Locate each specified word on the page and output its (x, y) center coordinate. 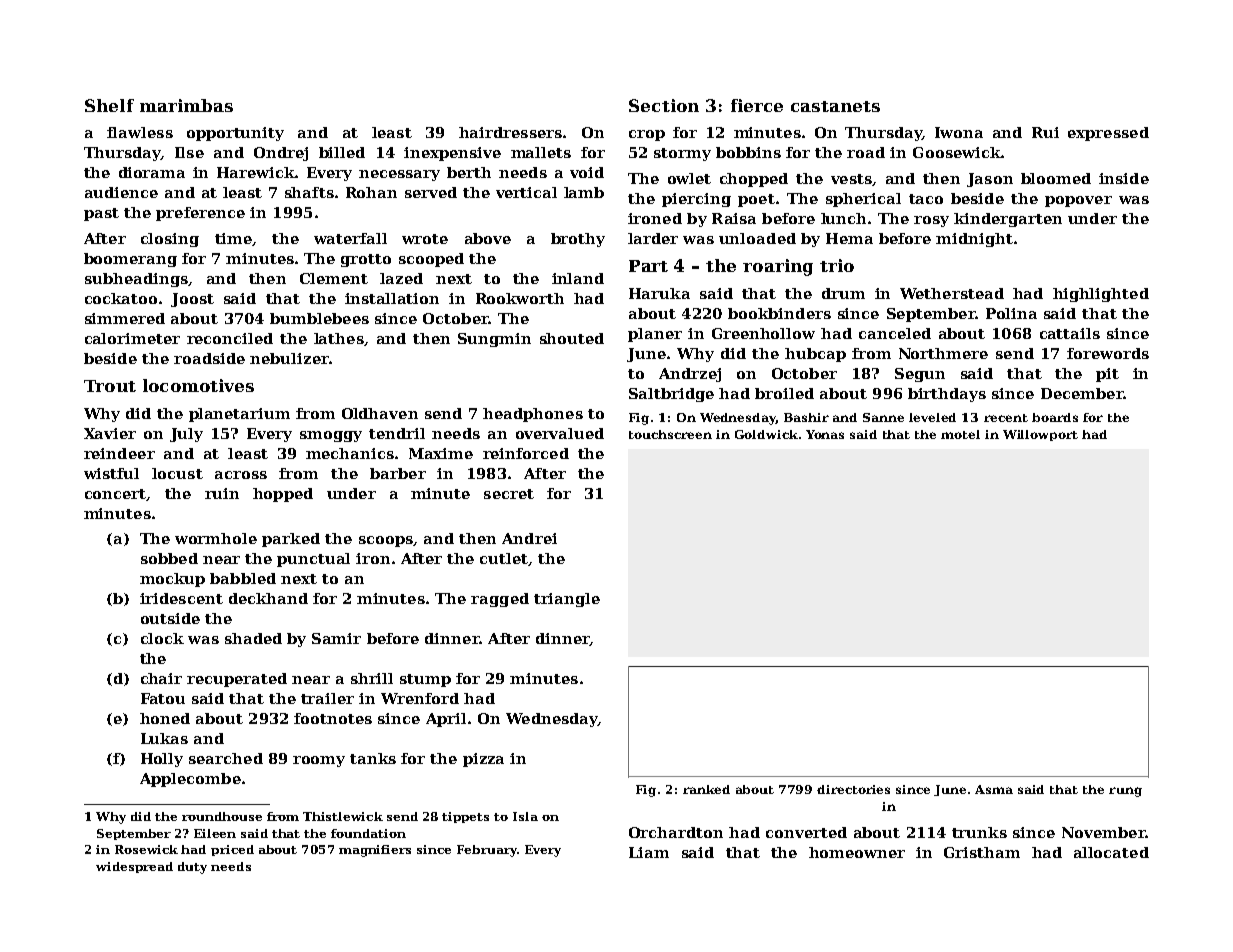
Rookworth (520, 298)
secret (509, 494)
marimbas (186, 105)
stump (425, 680)
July (186, 435)
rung (1125, 792)
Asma (994, 789)
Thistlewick (343, 816)
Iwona (959, 132)
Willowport (1040, 435)
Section (664, 105)
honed (165, 718)
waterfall (350, 238)
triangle (567, 600)
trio (837, 265)
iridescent (181, 598)
